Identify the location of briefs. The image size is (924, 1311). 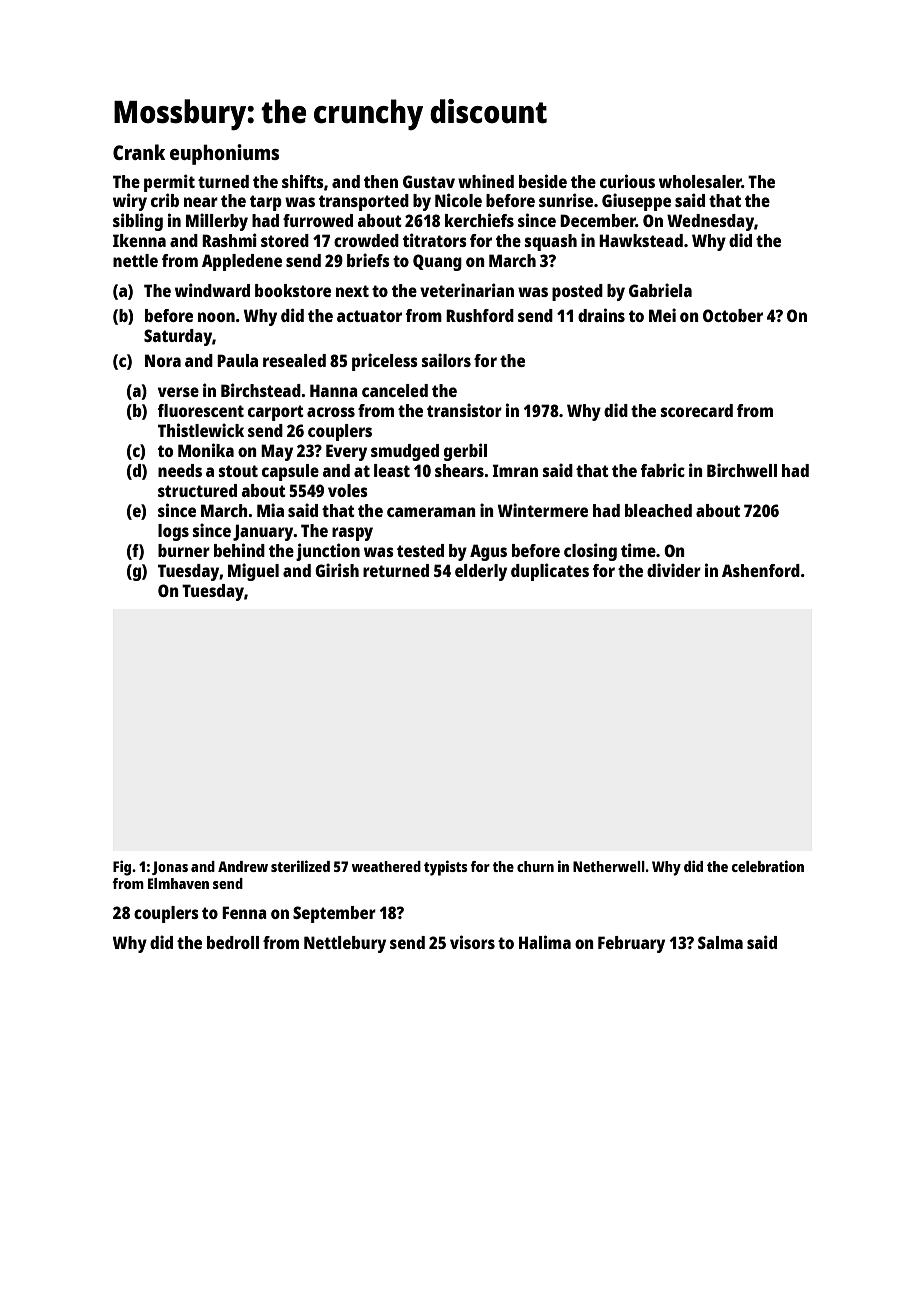
(368, 260).
